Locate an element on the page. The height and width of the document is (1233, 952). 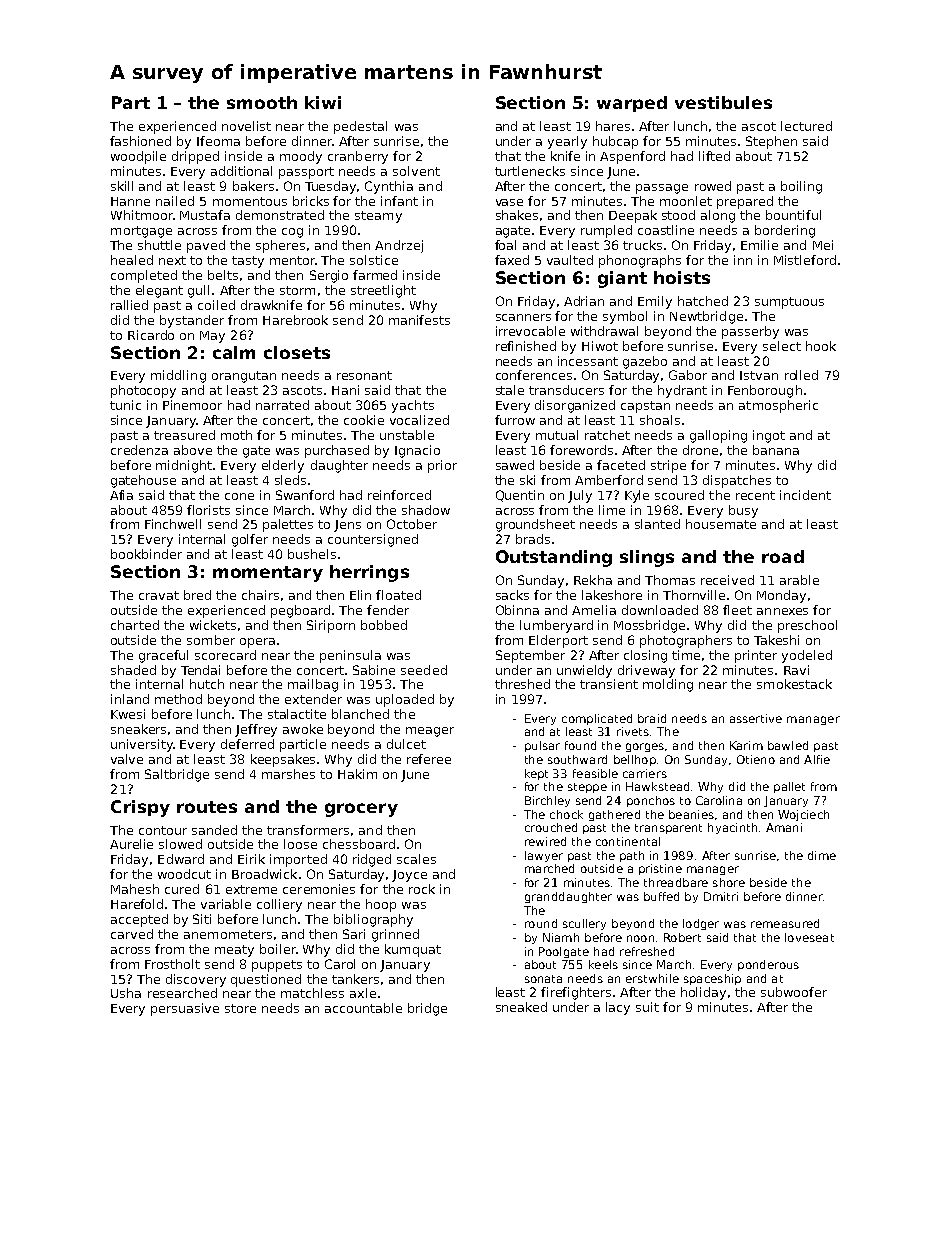
Stephen is located at coordinates (771, 142).
